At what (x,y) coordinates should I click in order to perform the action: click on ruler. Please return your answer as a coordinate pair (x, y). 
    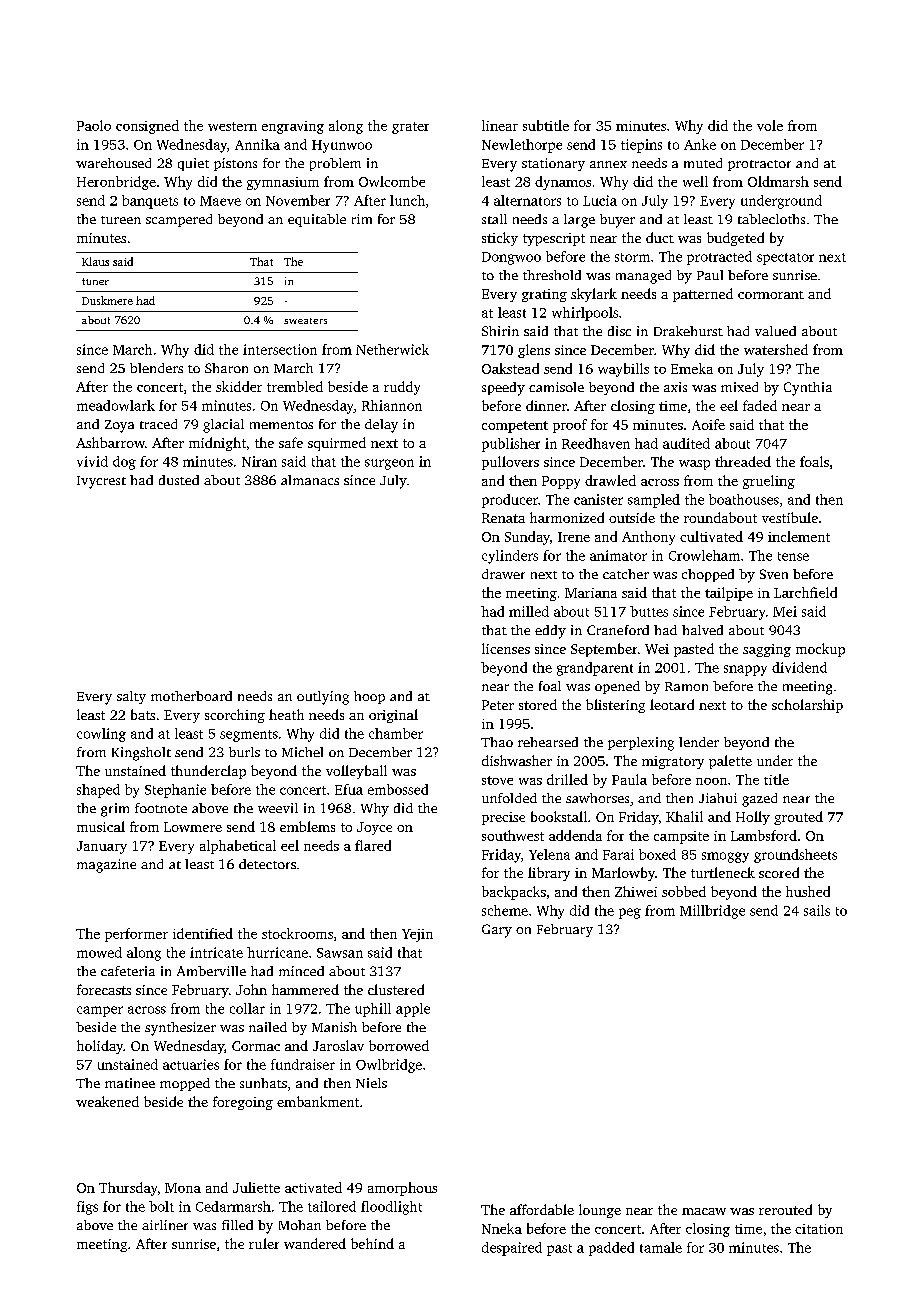
    Looking at the image, I should click on (264, 1243).
